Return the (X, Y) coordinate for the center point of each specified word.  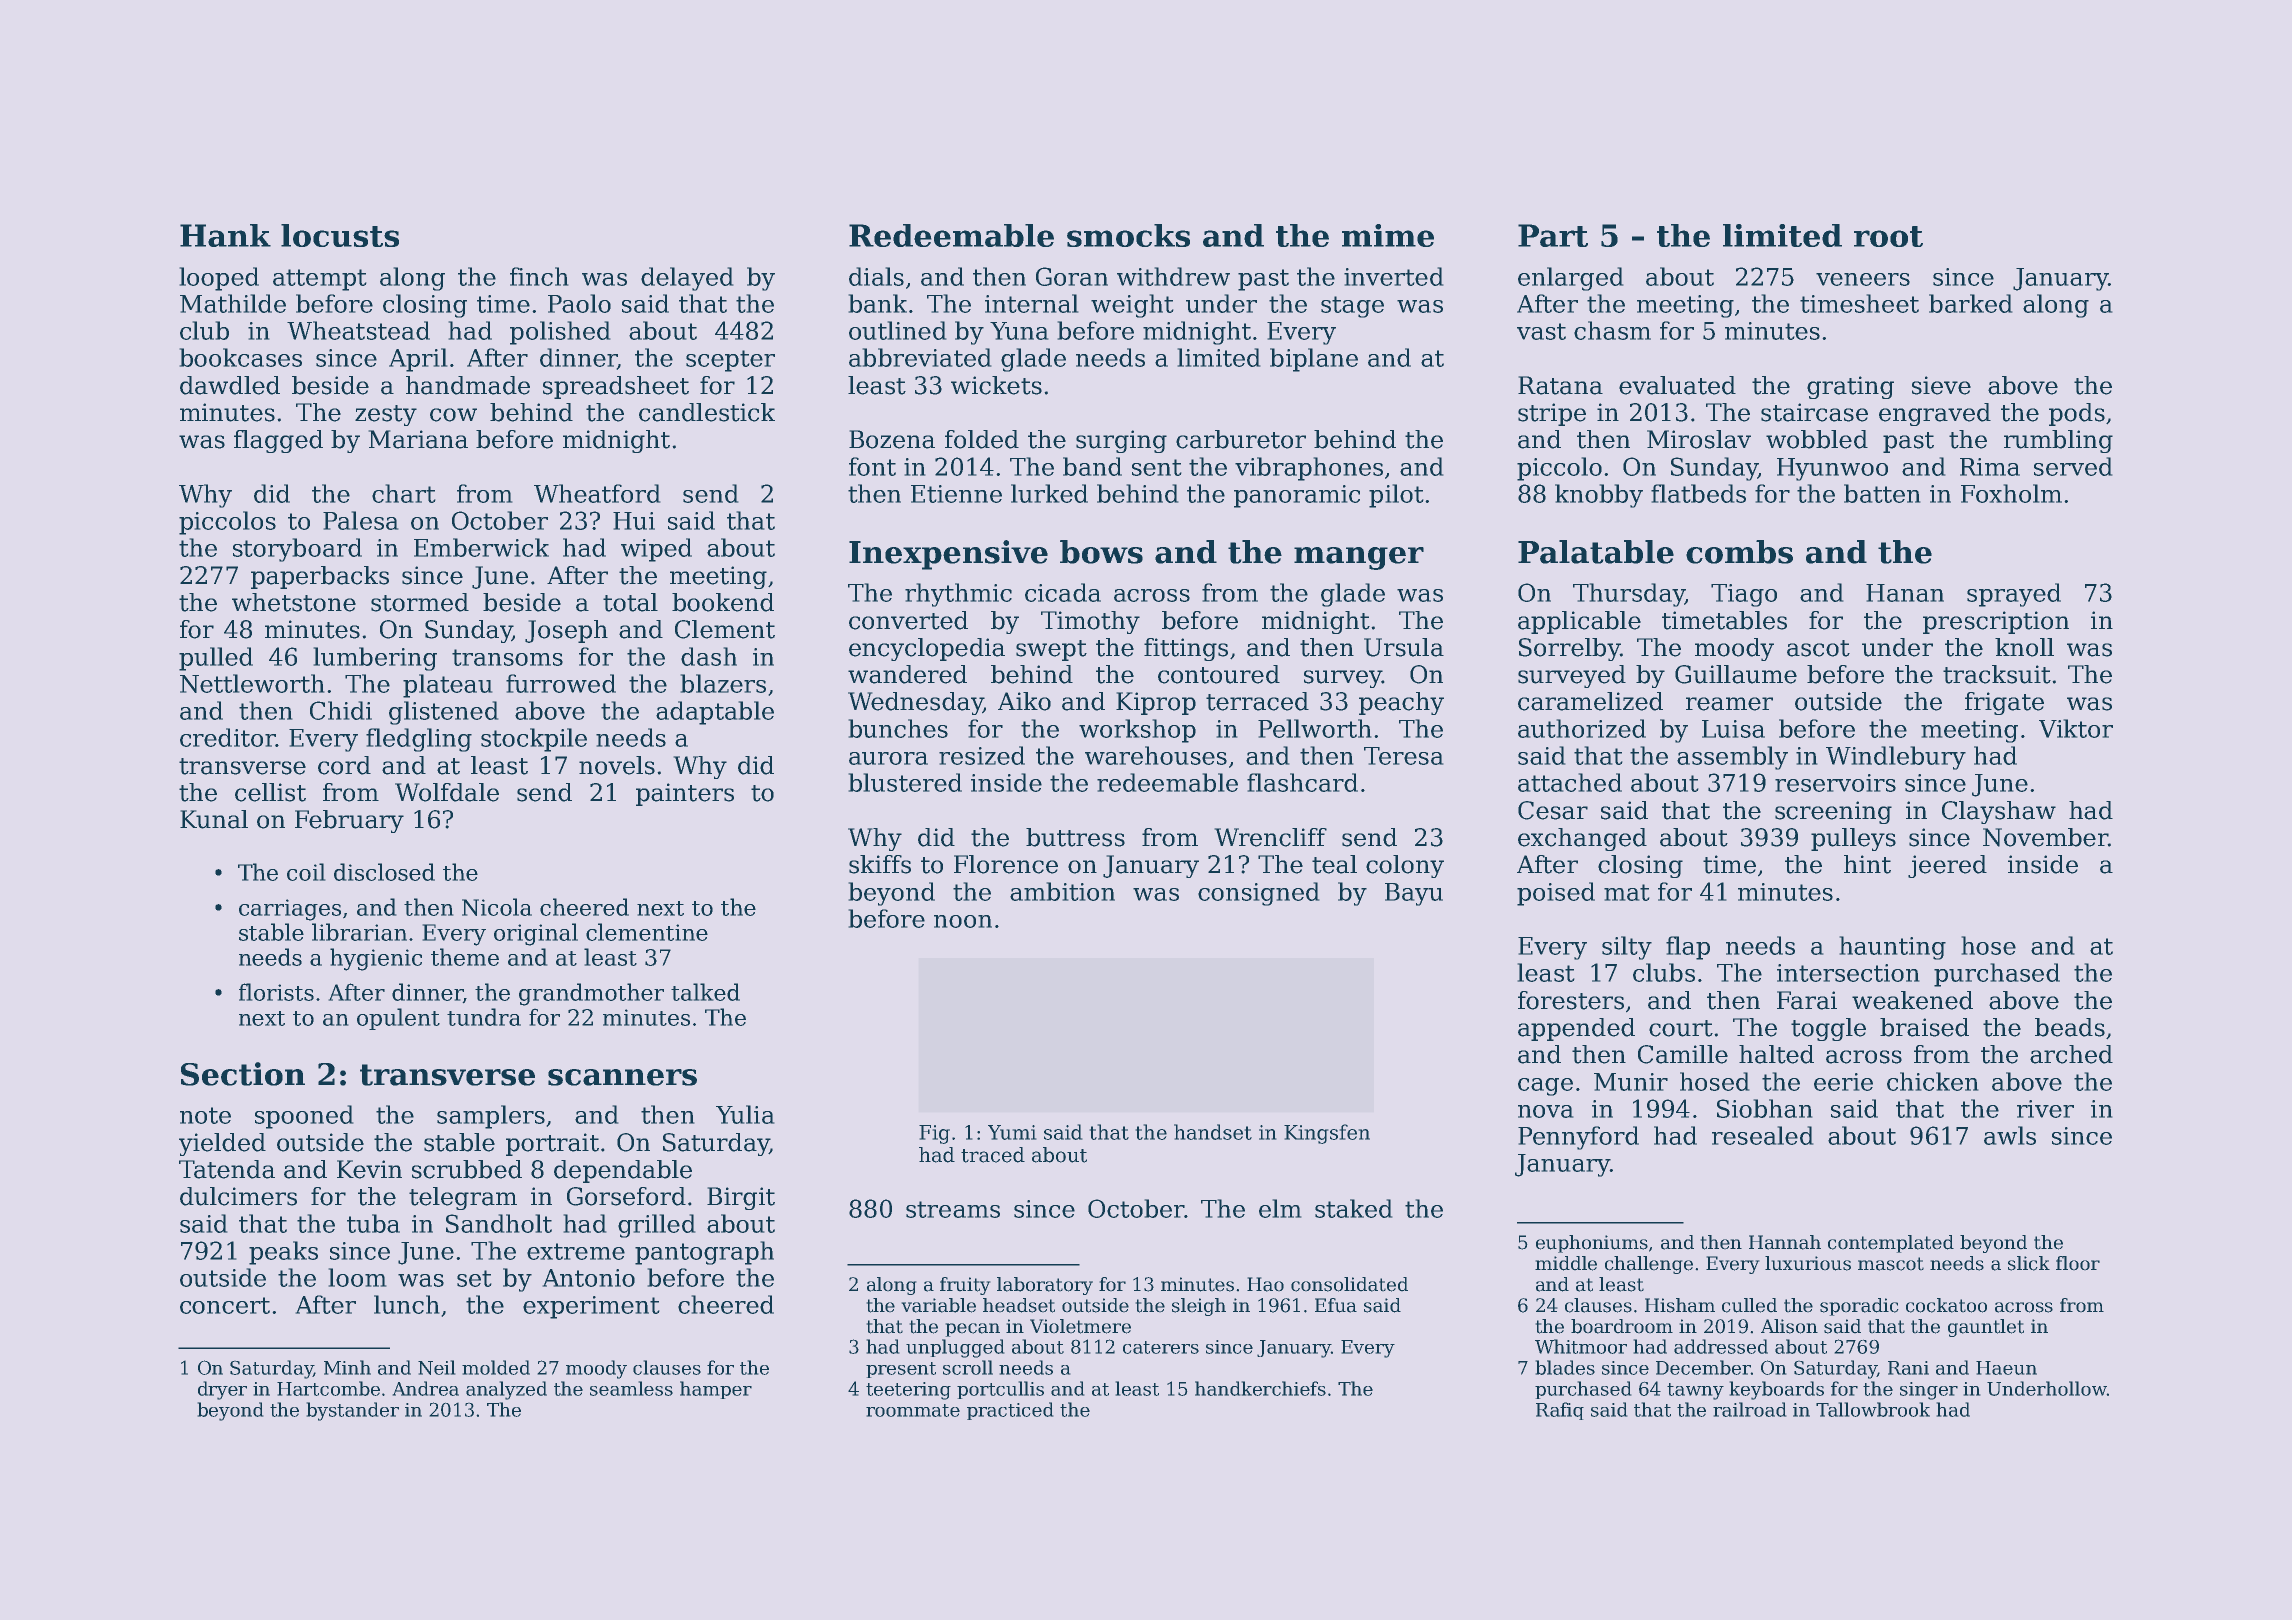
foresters (1571, 1000)
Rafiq (1560, 1411)
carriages (290, 910)
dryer (222, 1390)
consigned (1259, 894)
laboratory (1045, 1286)
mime (1388, 235)
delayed (687, 279)
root (1888, 236)
